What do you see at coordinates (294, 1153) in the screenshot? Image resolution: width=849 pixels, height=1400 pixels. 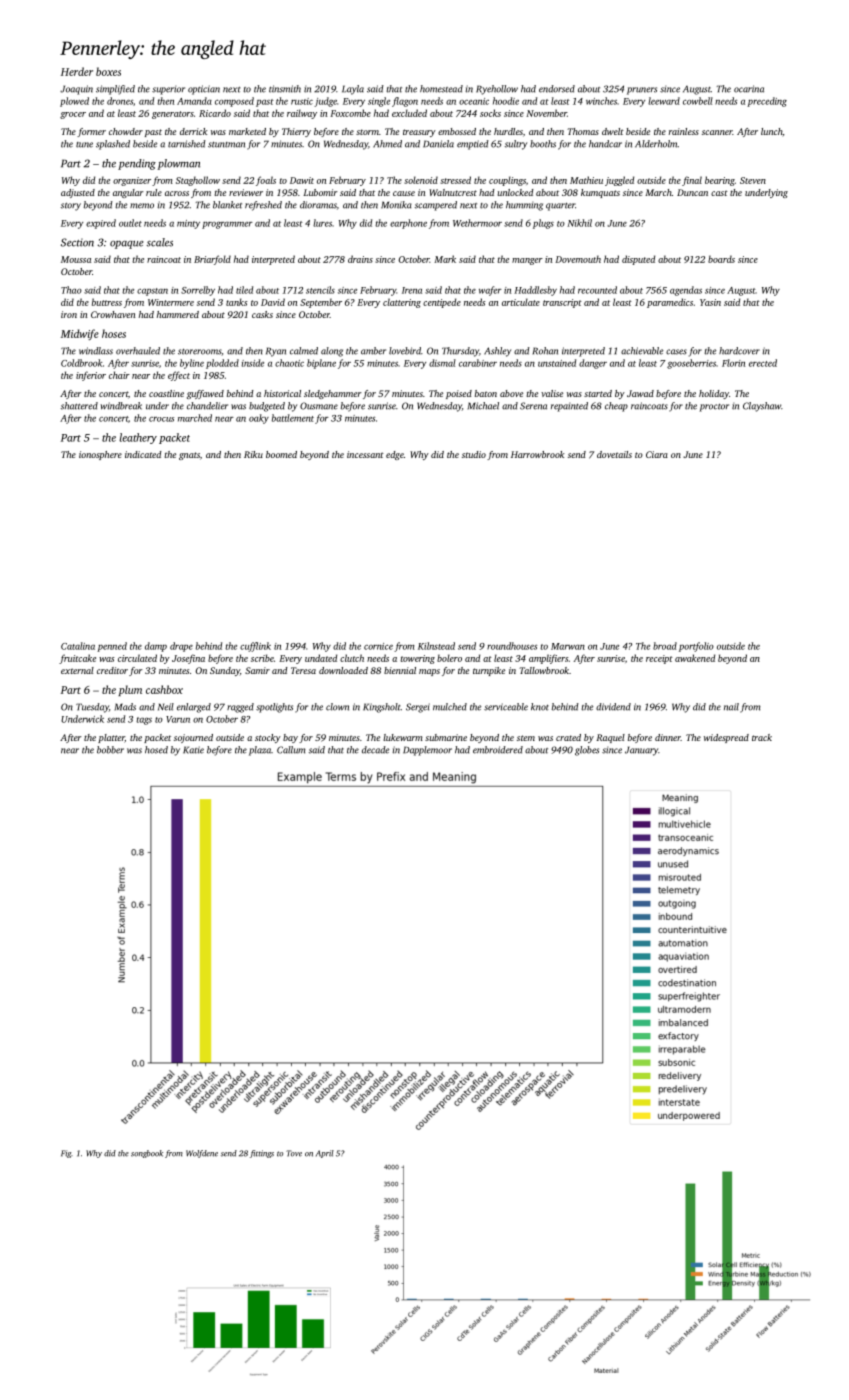 I see `Tove` at bounding box center [294, 1153].
